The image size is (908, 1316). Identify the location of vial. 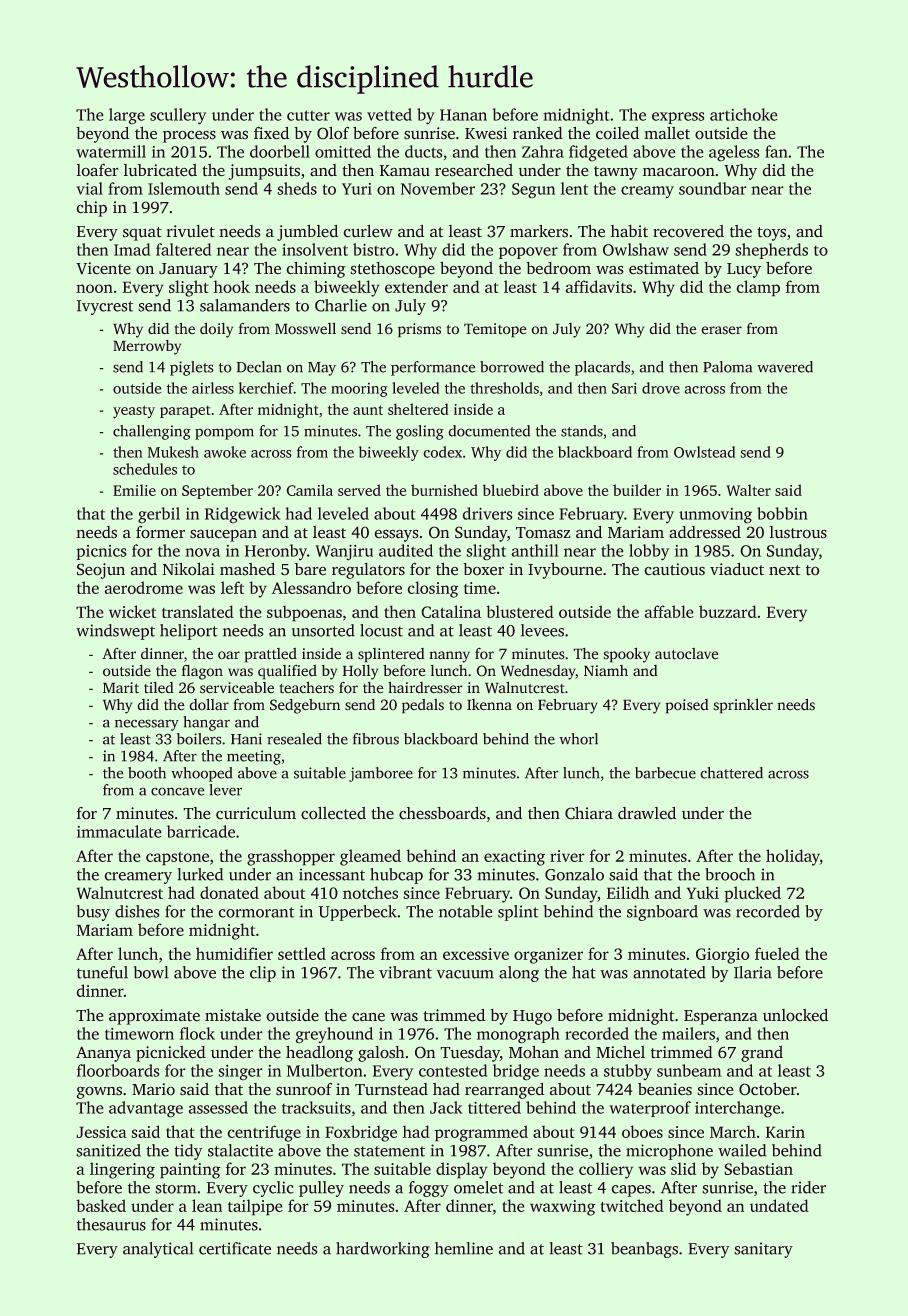
(89, 188).
